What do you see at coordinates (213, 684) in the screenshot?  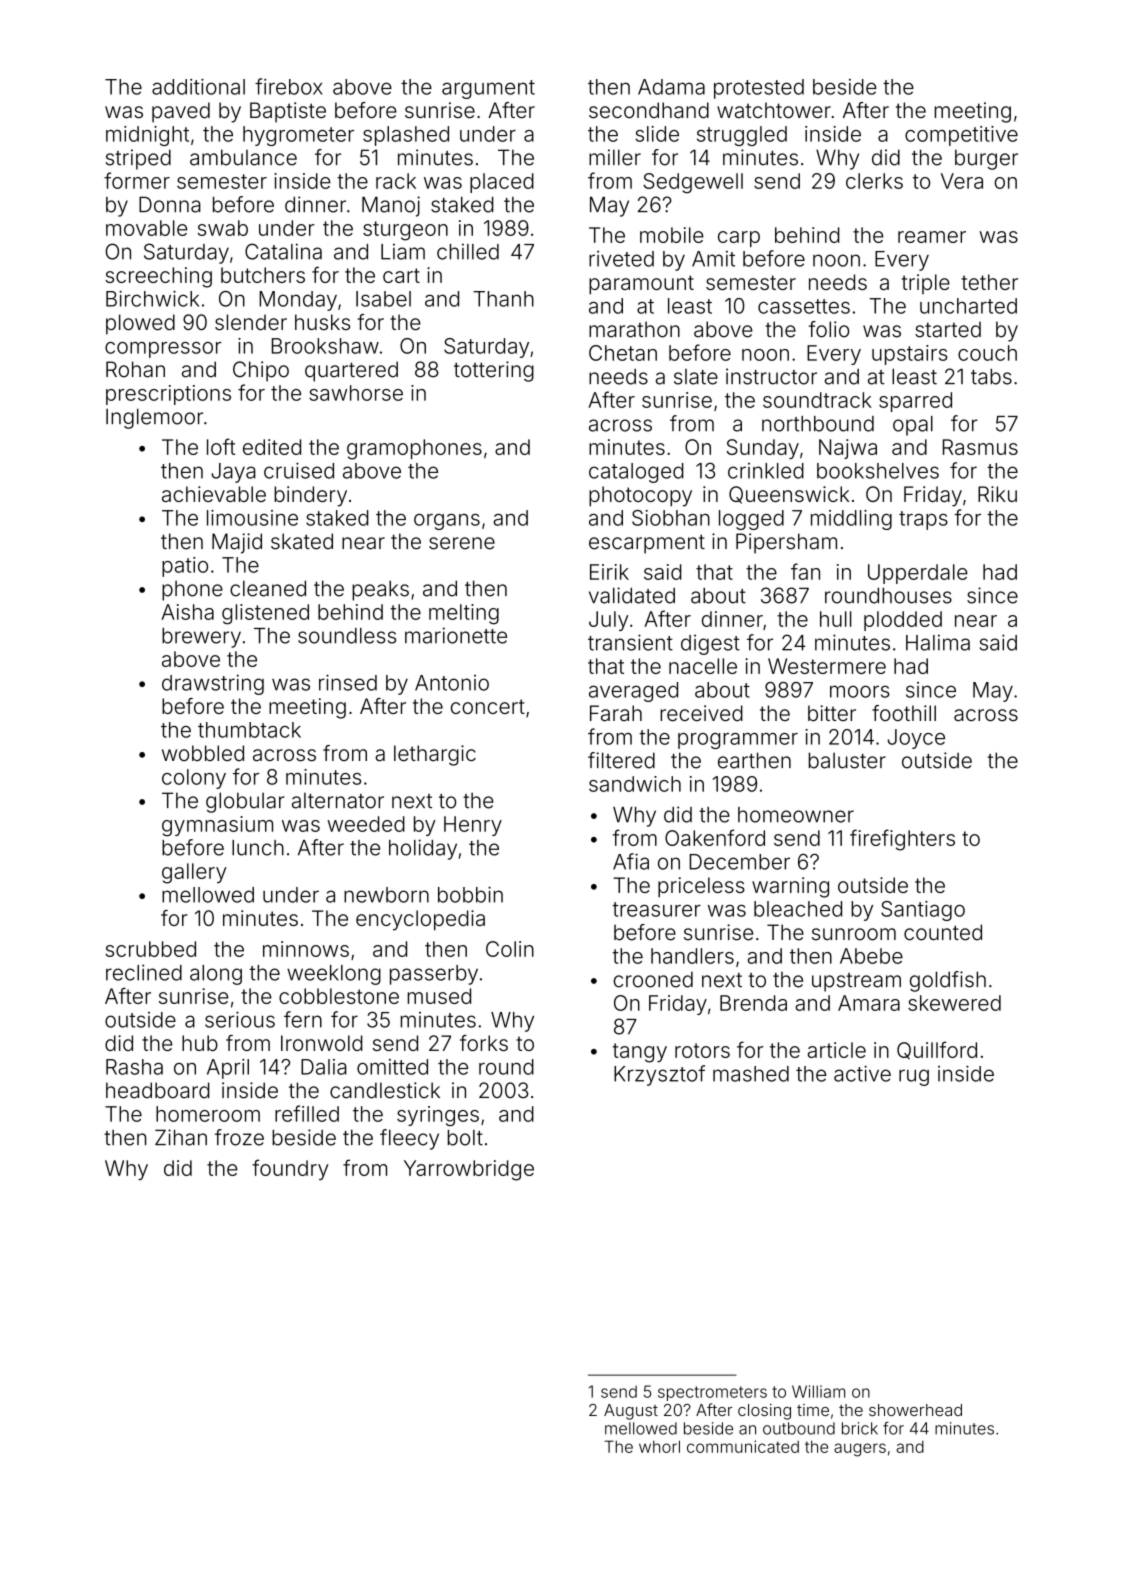 I see `drawstring` at bounding box center [213, 684].
